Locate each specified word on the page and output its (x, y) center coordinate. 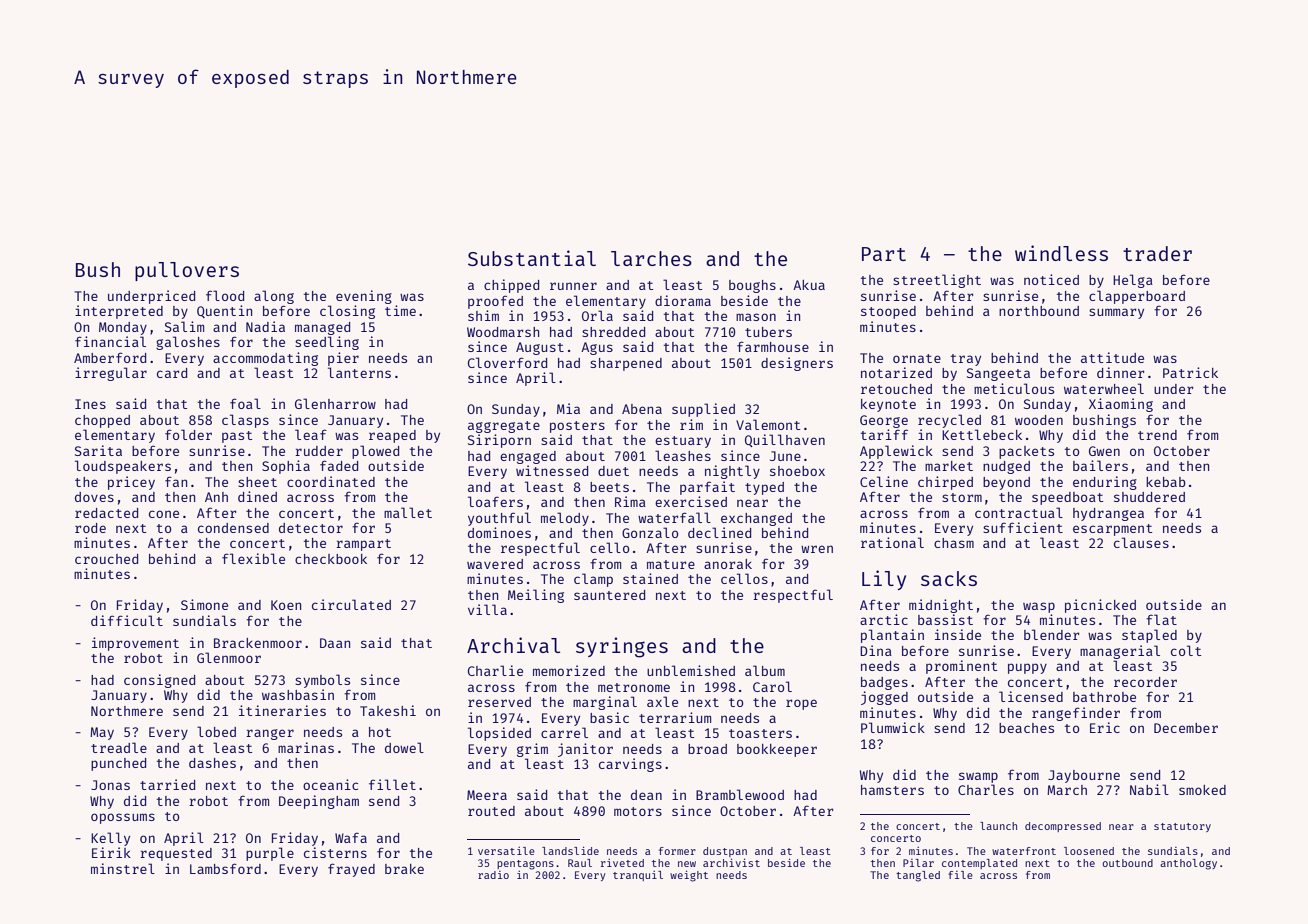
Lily (884, 580)
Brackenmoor (258, 643)
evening (364, 297)
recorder (1145, 682)
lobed (216, 731)
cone (164, 514)
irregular (111, 374)
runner (573, 286)
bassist (945, 619)
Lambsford (225, 868)
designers (797, 364)
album (765, 670)
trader (1157, 253)
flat (1161, 619)
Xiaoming (1121, 405)
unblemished (691, 670)
